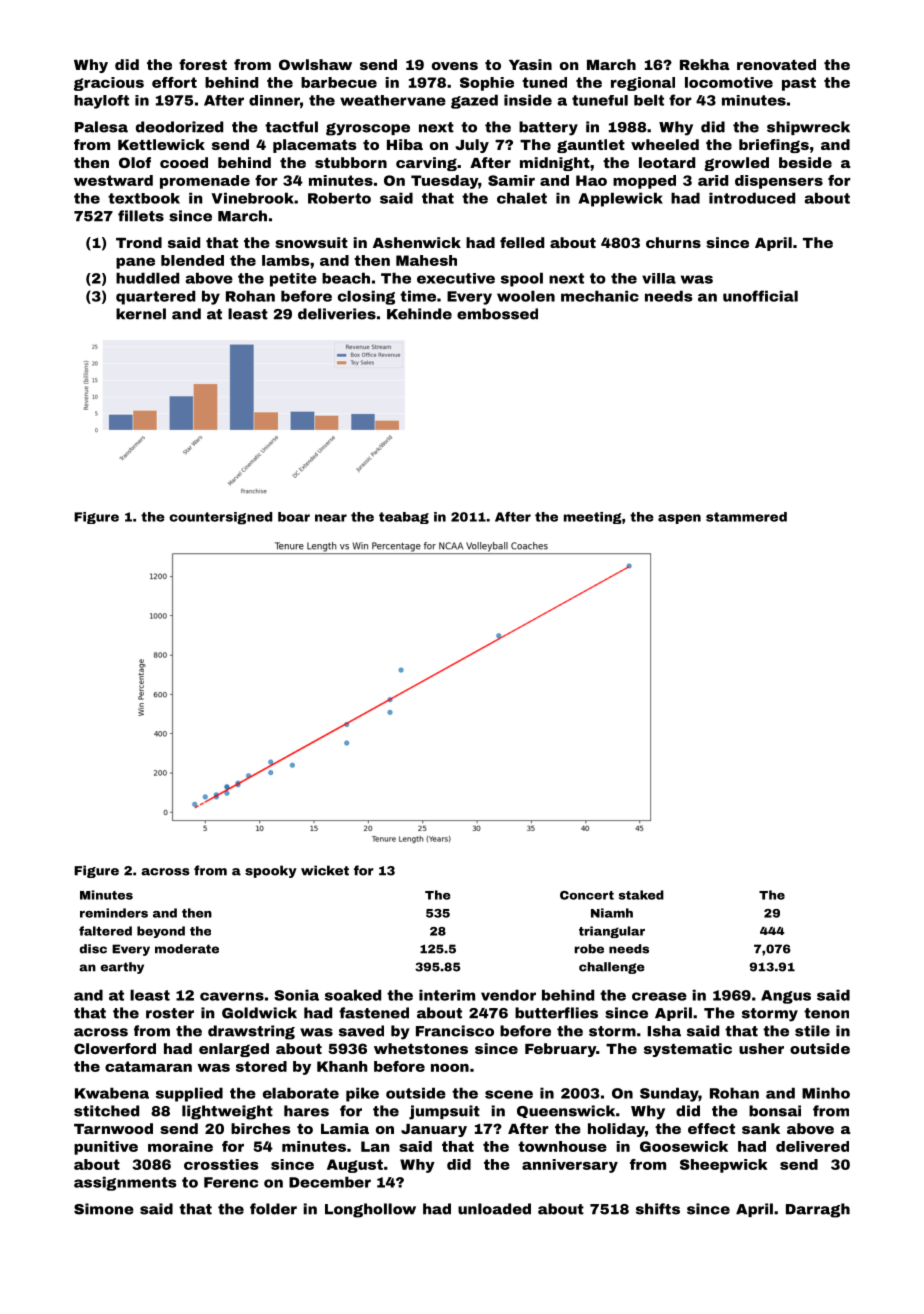  Describe the element at coordinates (404, 518) in the screenshot. I see `teabag` at that location.
